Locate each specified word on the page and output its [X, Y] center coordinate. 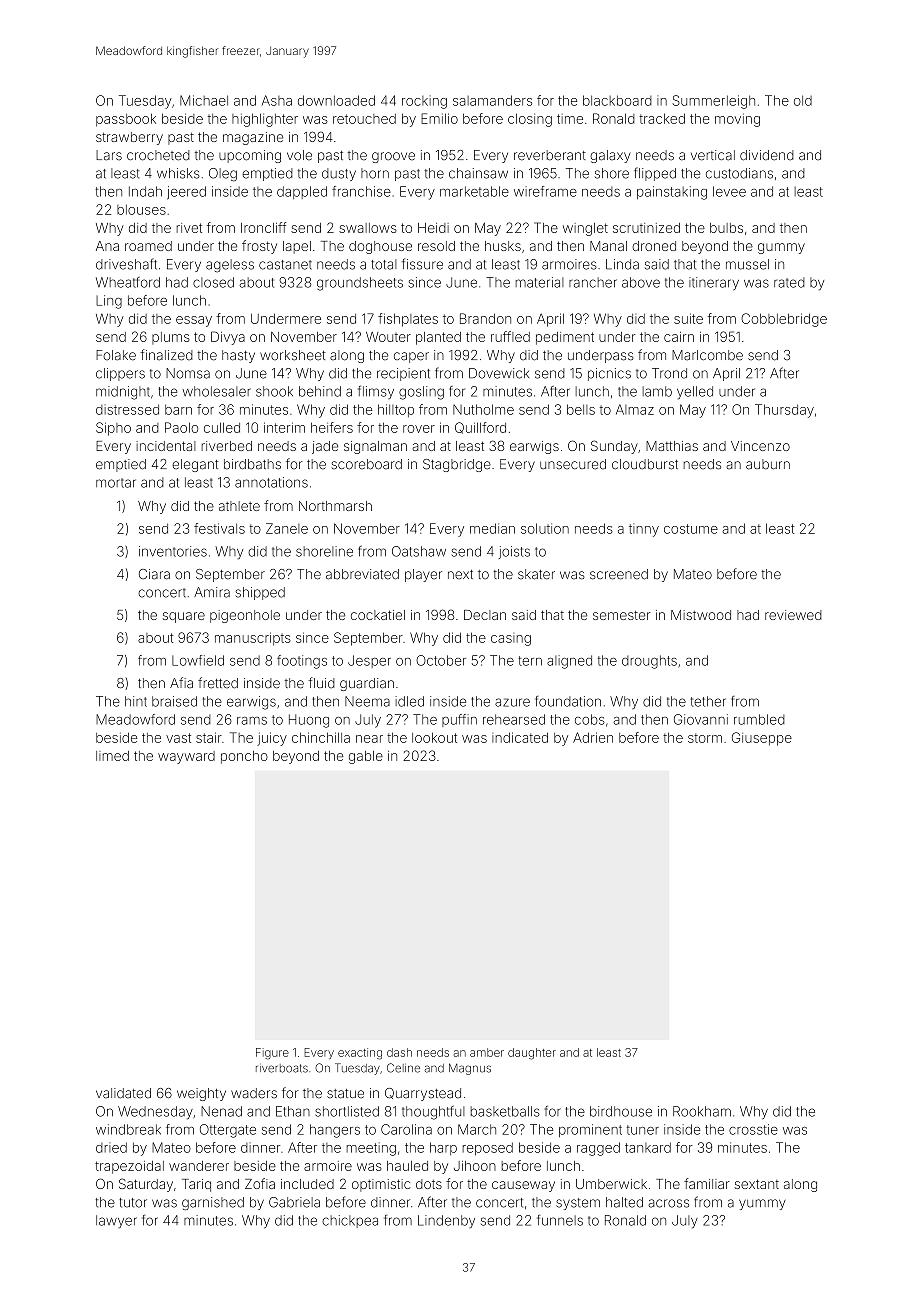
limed [112, 756]
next [460, 574]
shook [274, 391]
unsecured [573, 464]
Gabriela [294, 1202]
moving [737, 120]
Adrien [593, 737]
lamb [657, 391]
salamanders [492, 100]
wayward [186, 757]
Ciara [154, 574]
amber [487, 1052]
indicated [520, 737]
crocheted [158, 155]
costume [691, 529]
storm [705, 738]
